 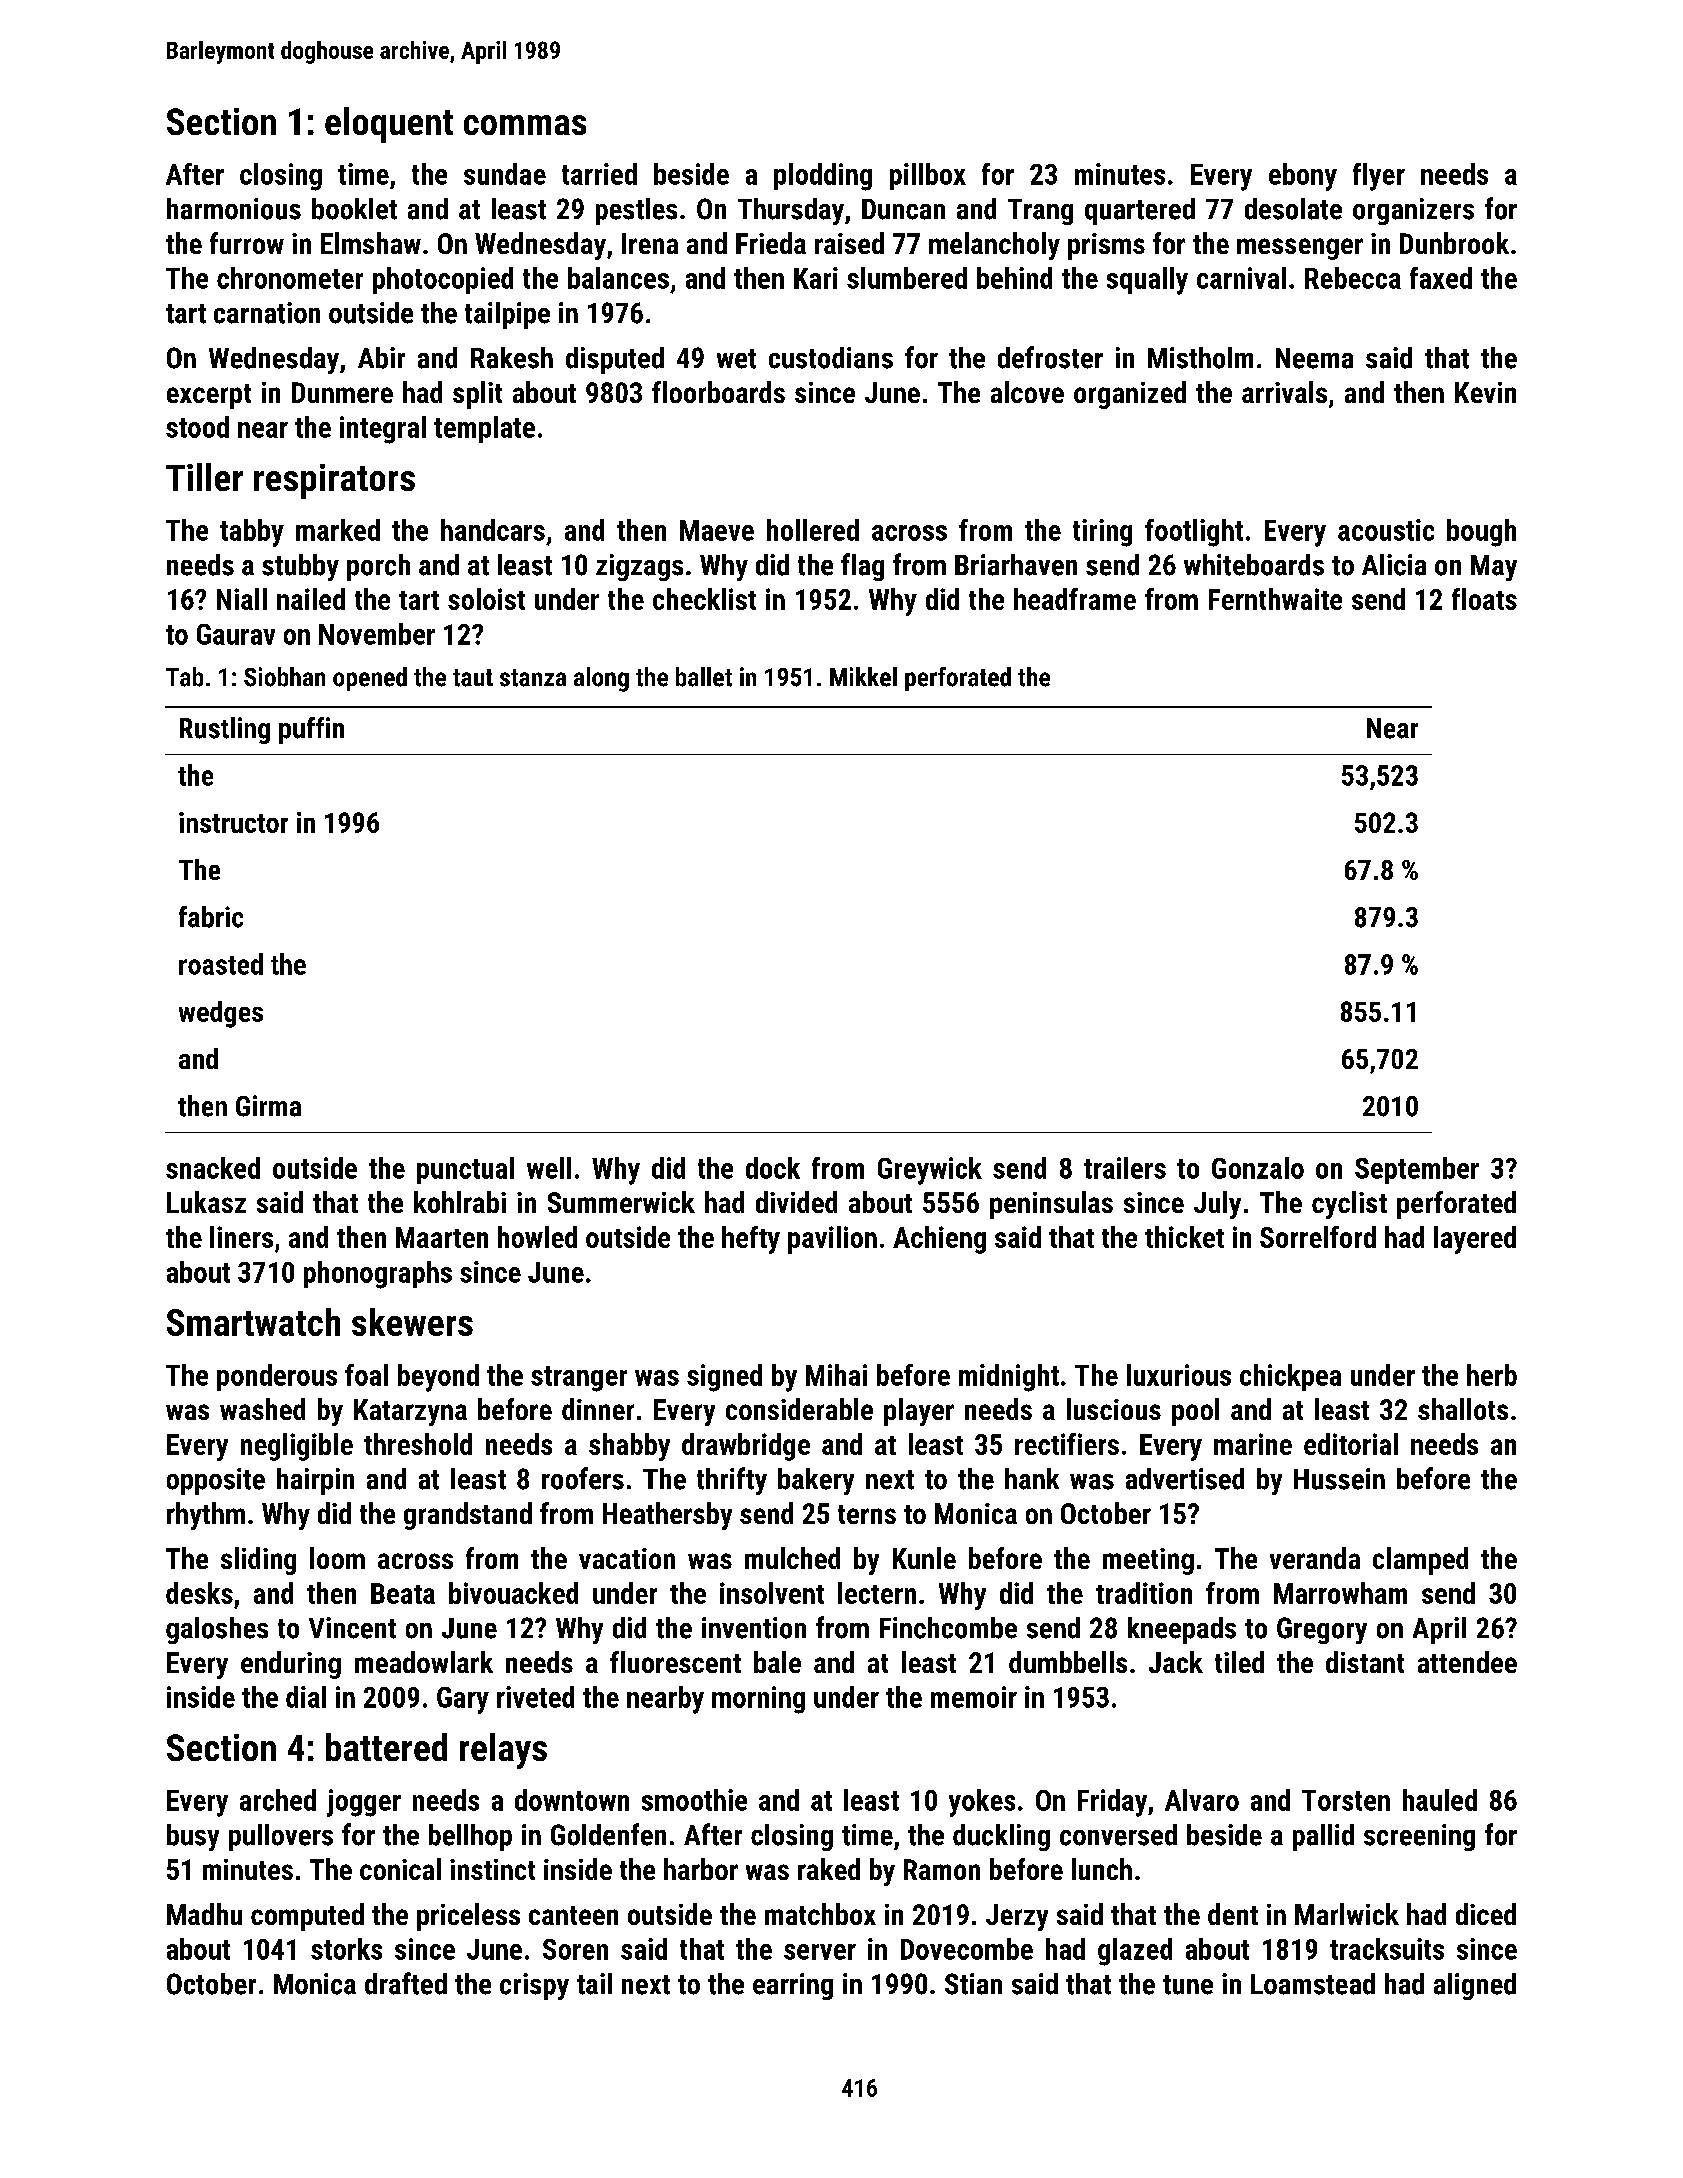 What do you see at coordinates (928, 176) in the screenshot?
I see `pillbox` at bounding box center [928, 176].
